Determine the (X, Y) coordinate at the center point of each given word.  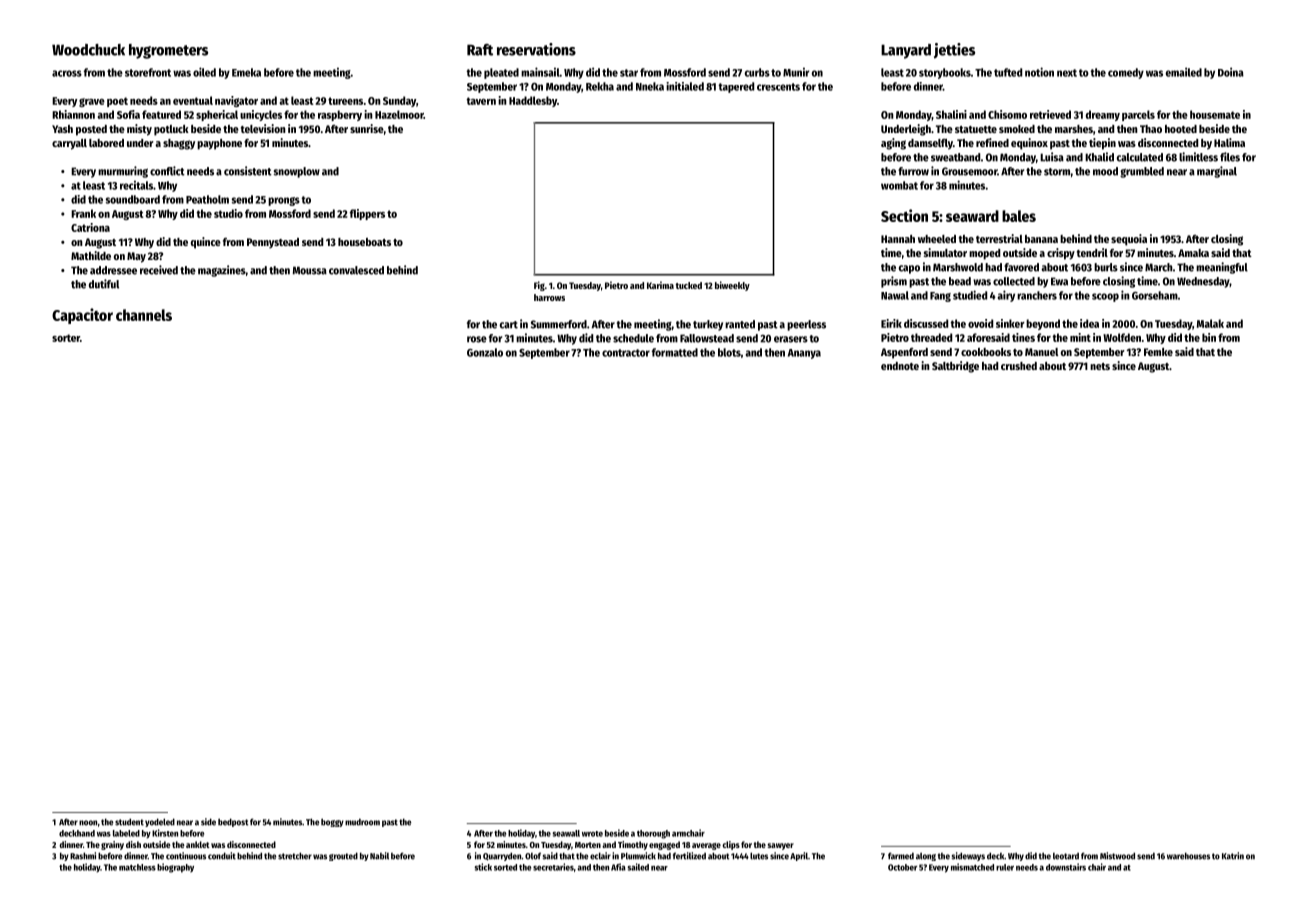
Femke (1158, 352)
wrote (592, 834)
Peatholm (207, 199)
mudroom (362, 822)
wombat (899, 185)
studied (970, 295)
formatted (675, 352)
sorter (66, 338)
